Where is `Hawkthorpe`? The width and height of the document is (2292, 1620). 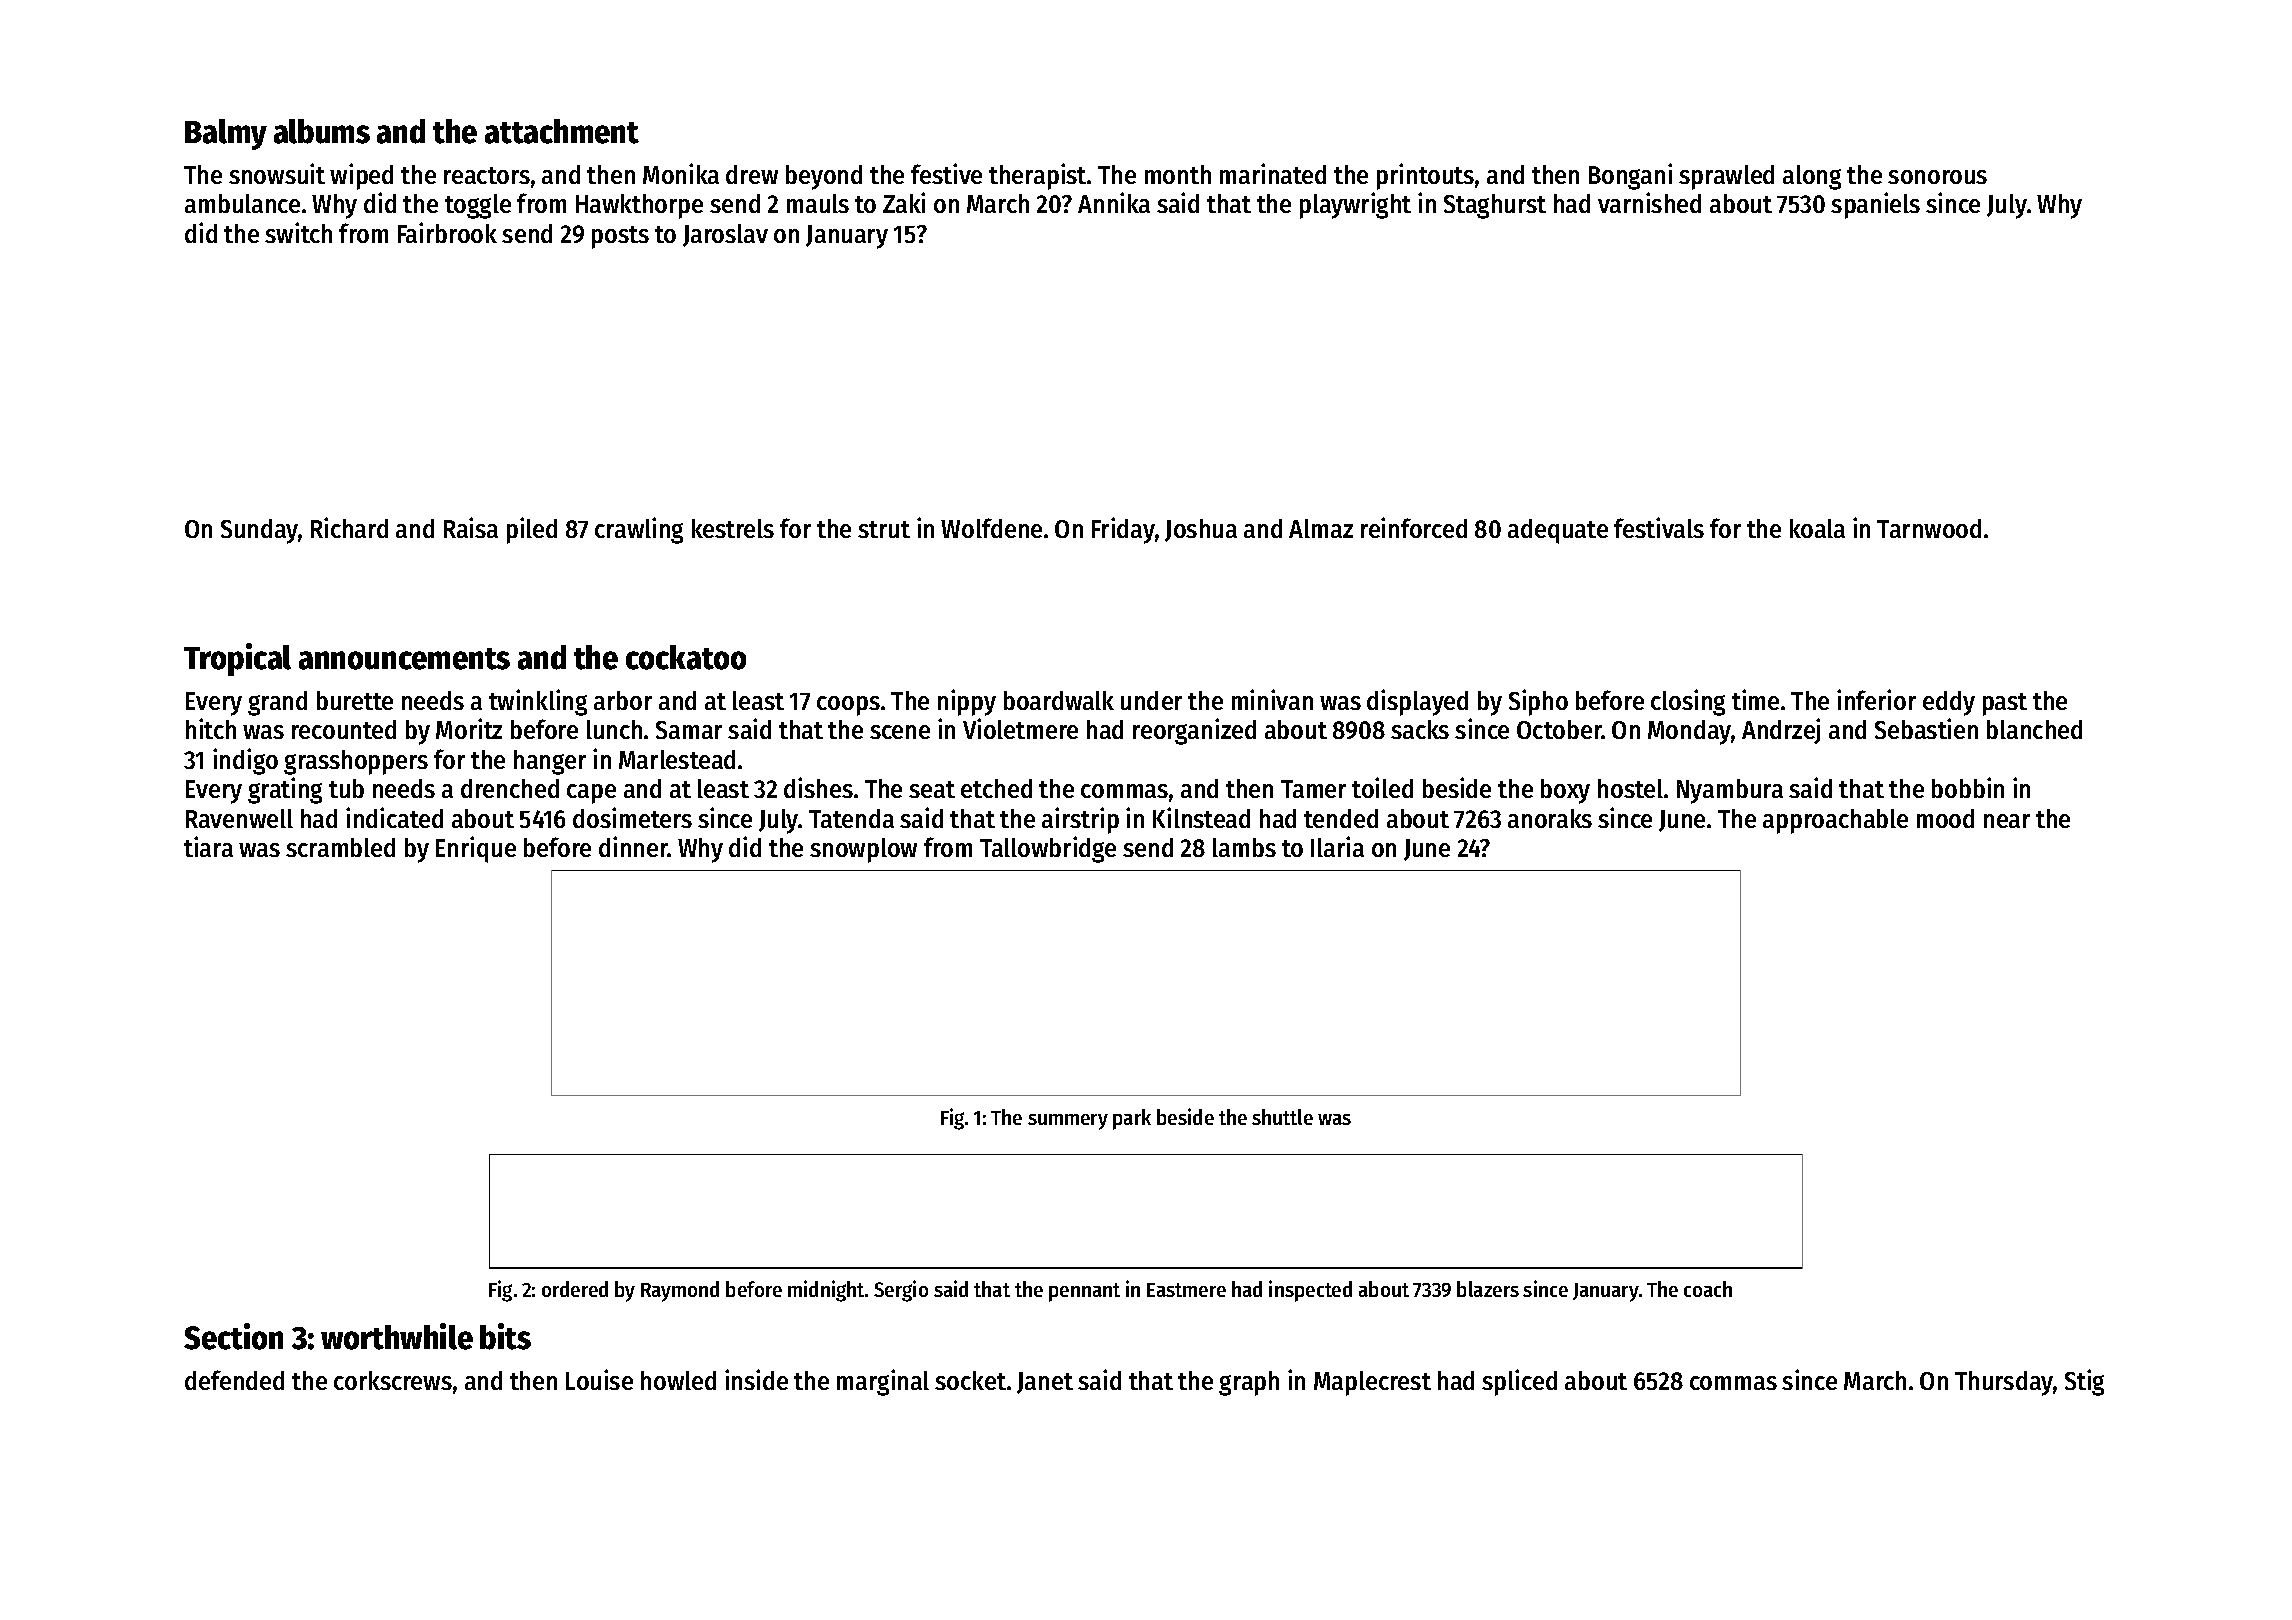 Hawkthorpe is located at coordinates (639, 206).
